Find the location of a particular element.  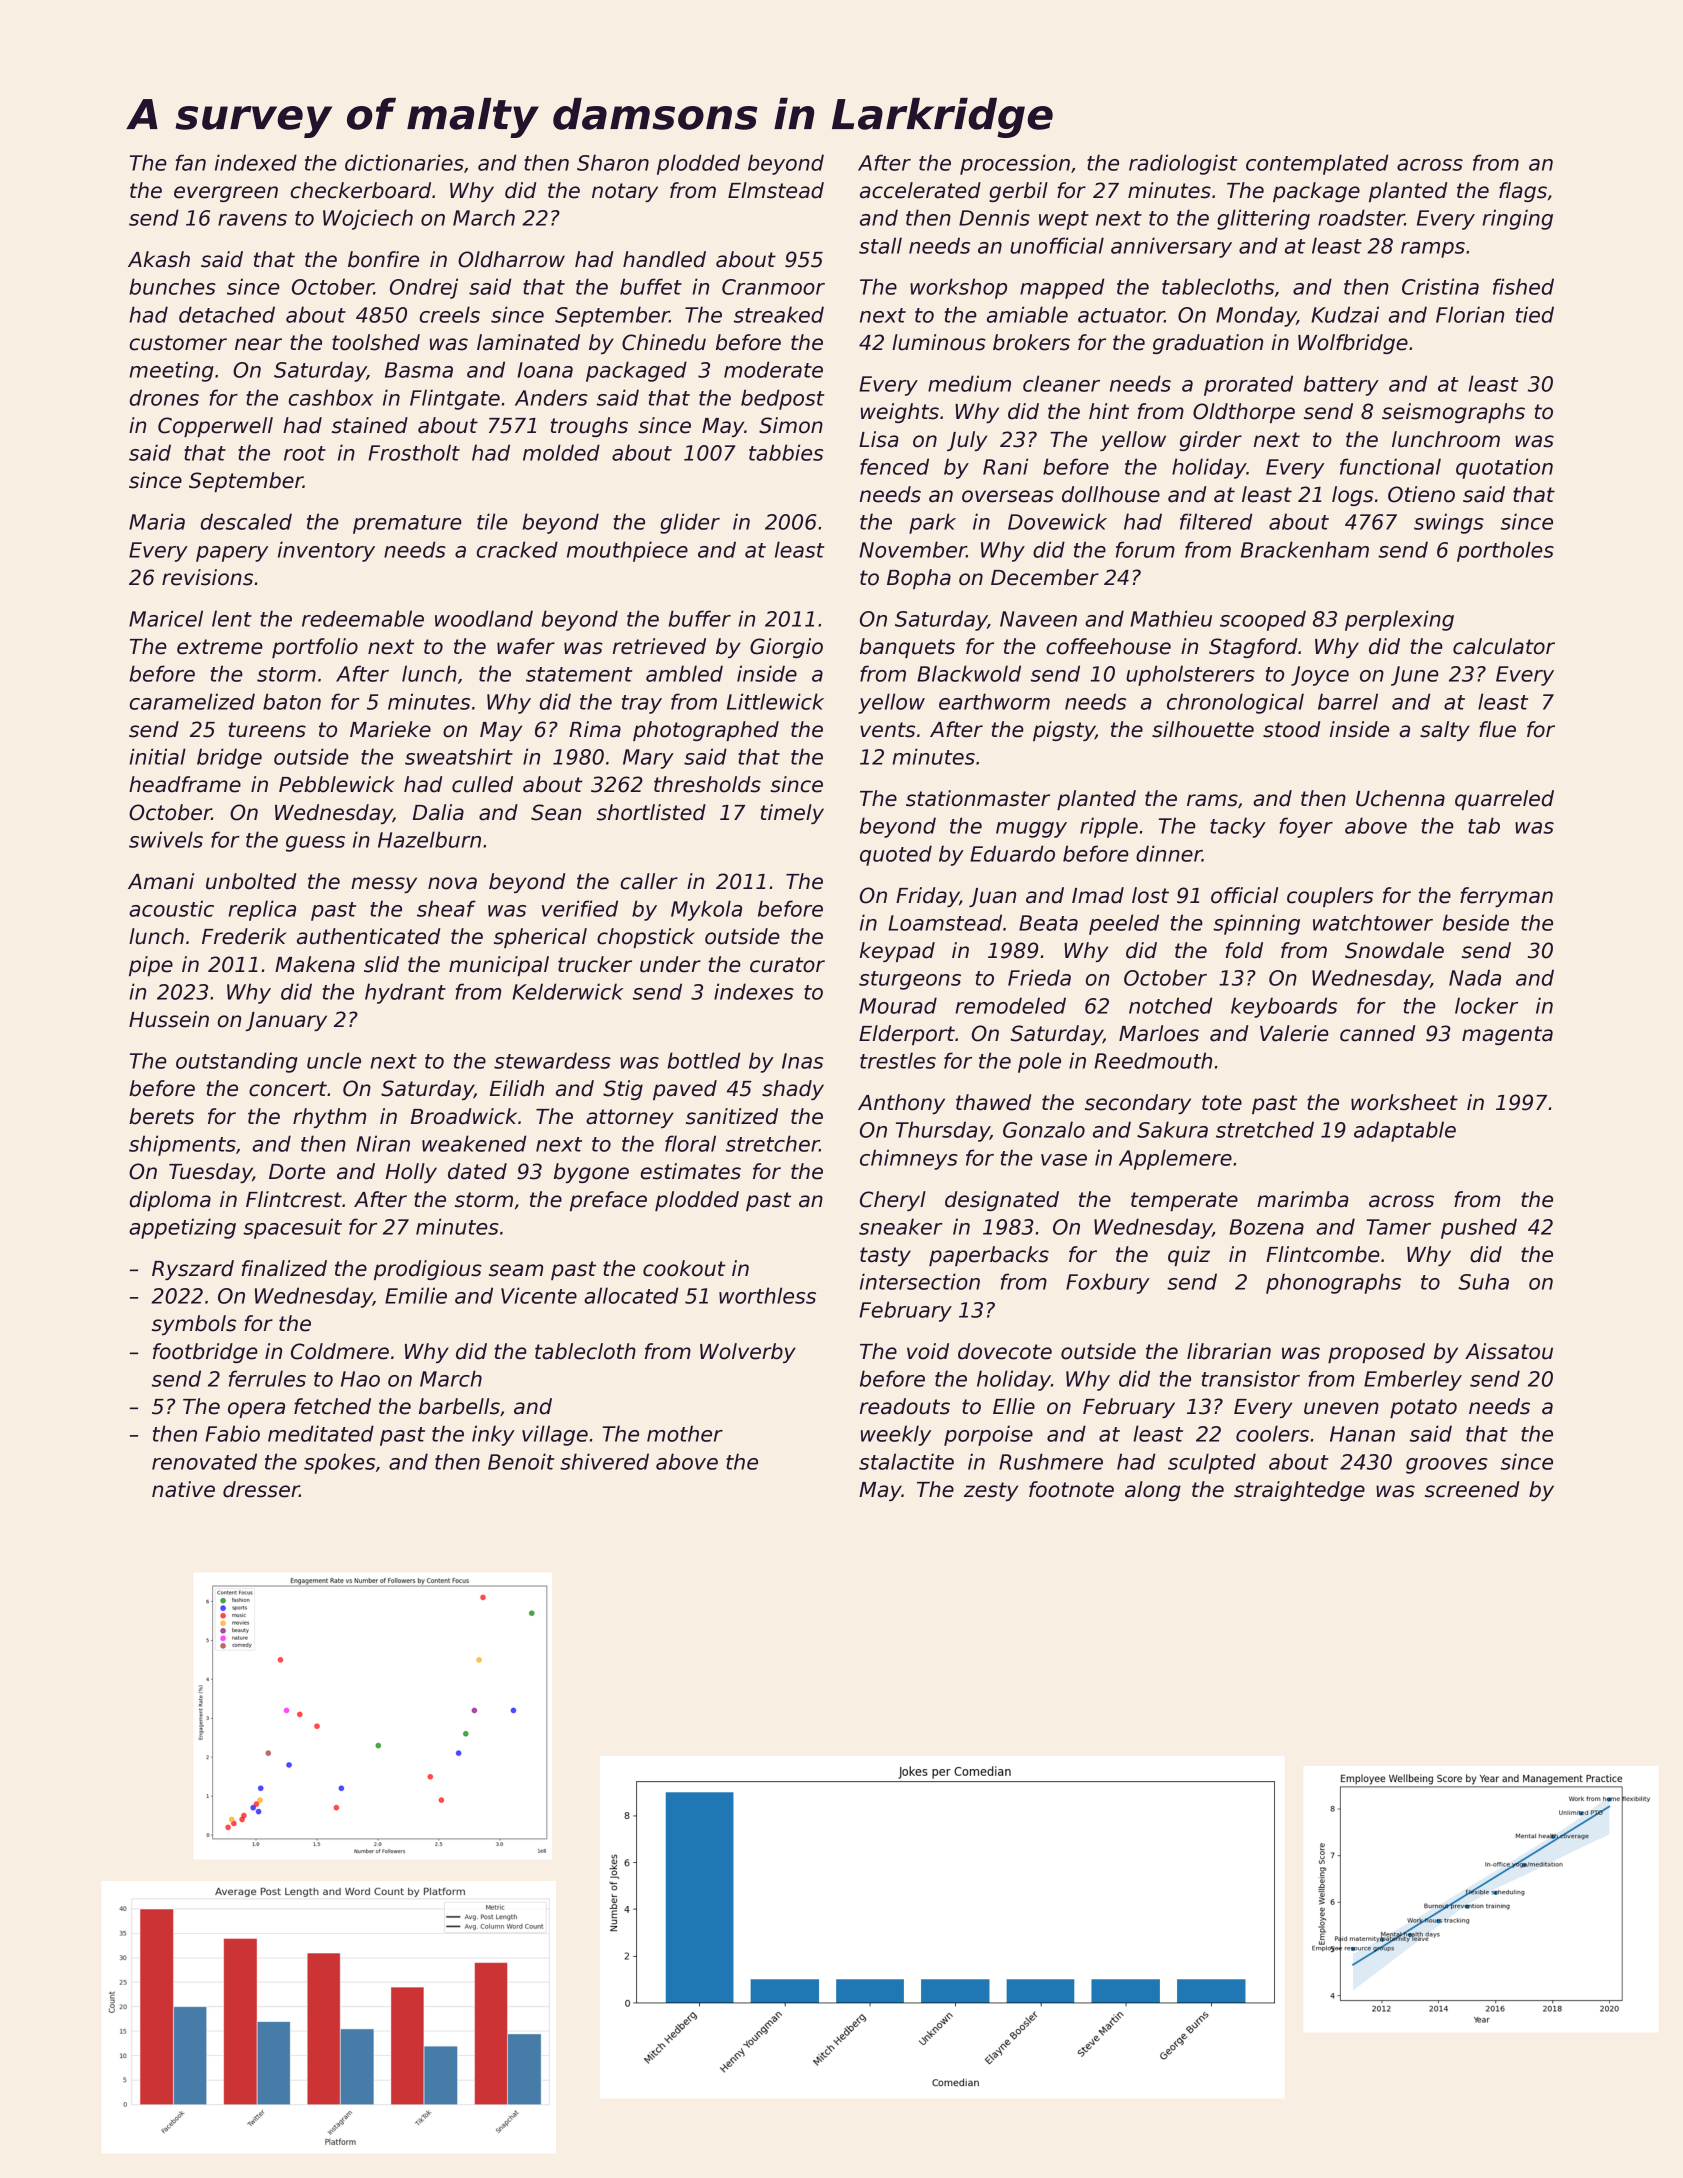

seismographs is located at coordinates (1453, 413).
